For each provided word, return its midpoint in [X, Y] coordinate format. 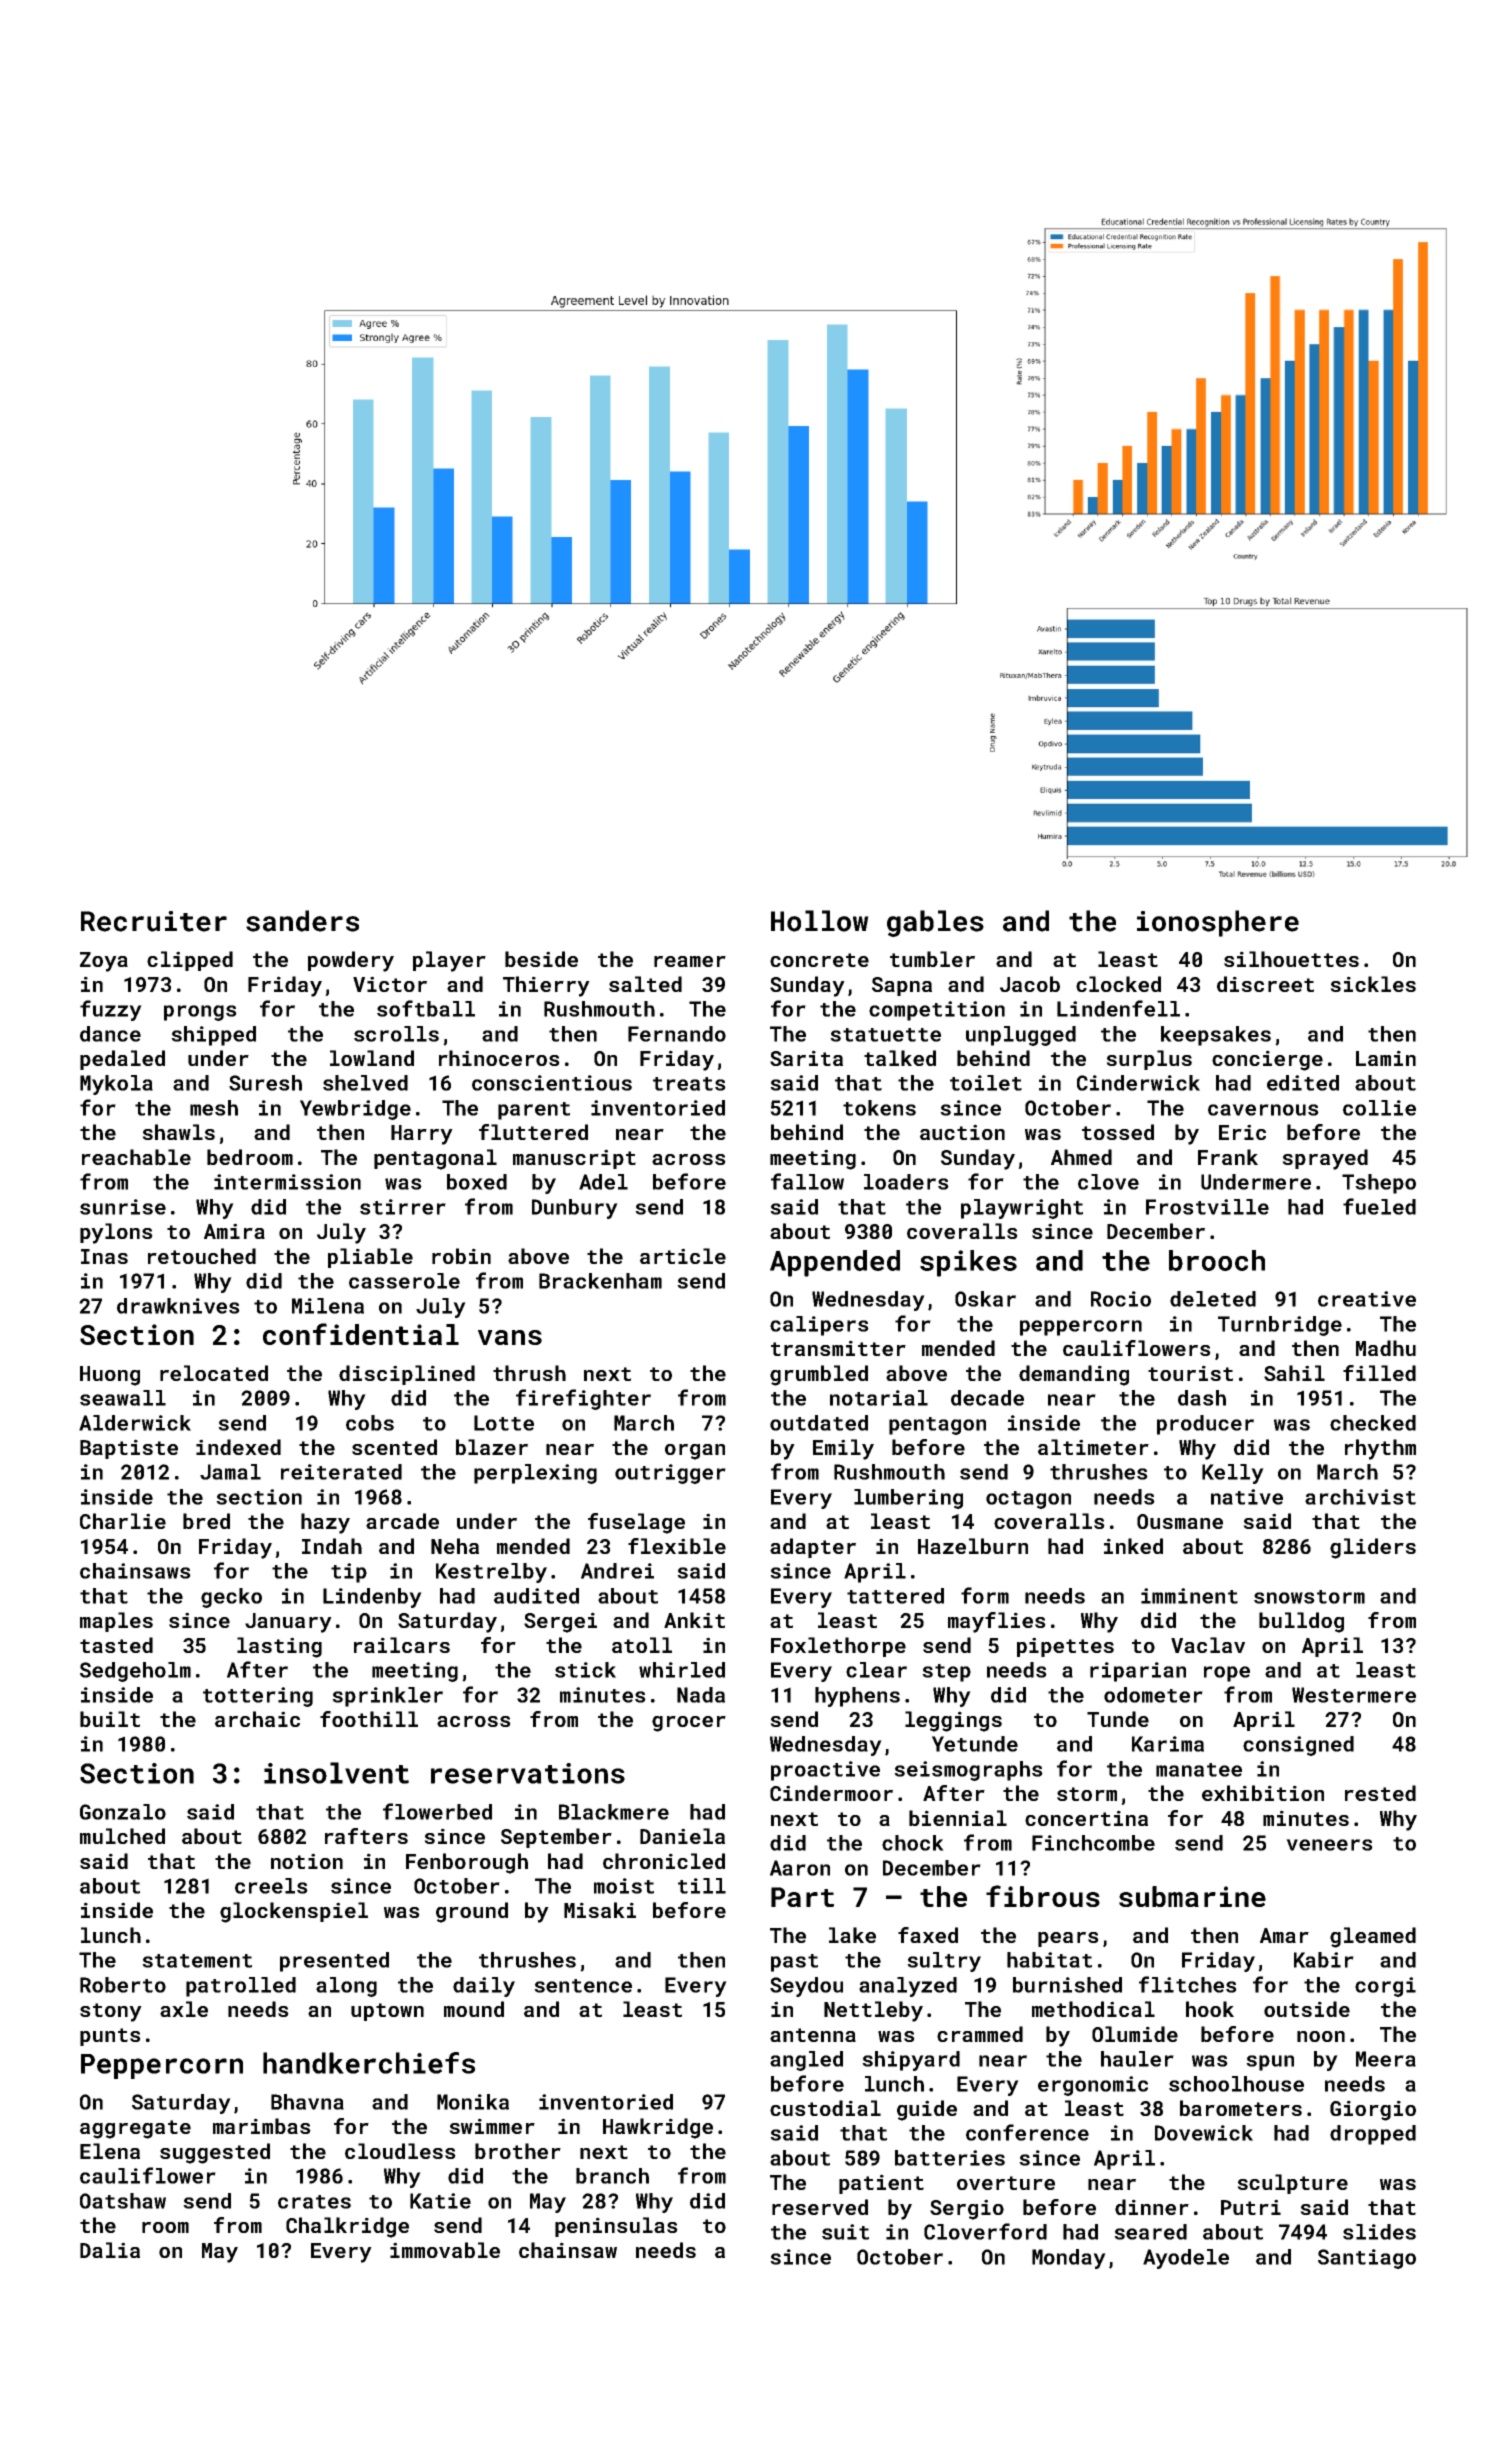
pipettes [1065, 1647]
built [110, 1719]
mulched [122, 1836]
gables [935, 923]
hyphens [857, 1697]
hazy [325, 1523]
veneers [1329, 1845]
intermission [287, 1182]
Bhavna [307, 2102]
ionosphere [1218, 923]
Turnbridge [1280, 1326]
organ [695, 1452]
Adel [603, 1182]
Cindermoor [831, 1793]
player [449, 961]
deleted [1213, 1299]
